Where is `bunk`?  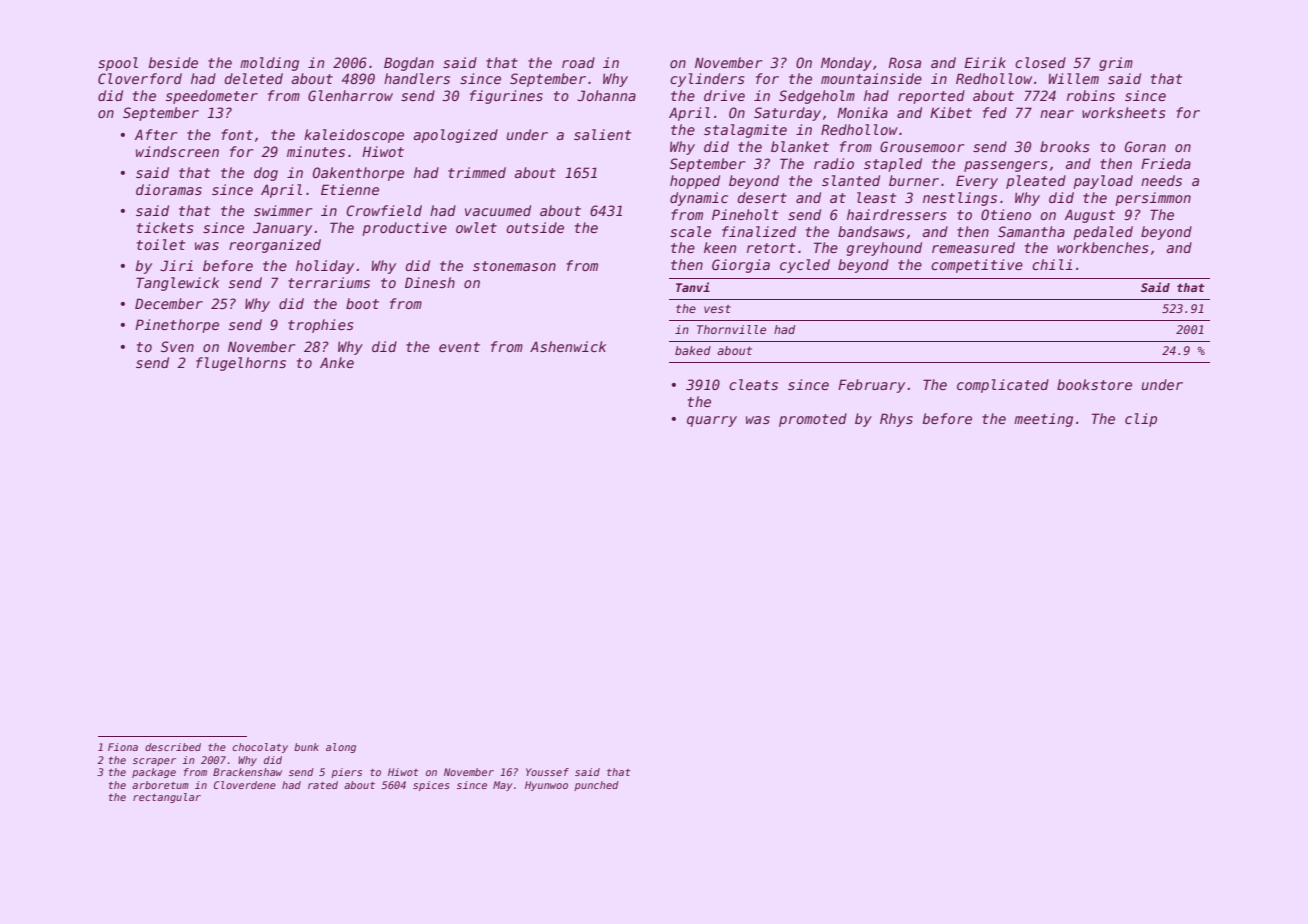 bunk is located at coordinates (306, 747).
